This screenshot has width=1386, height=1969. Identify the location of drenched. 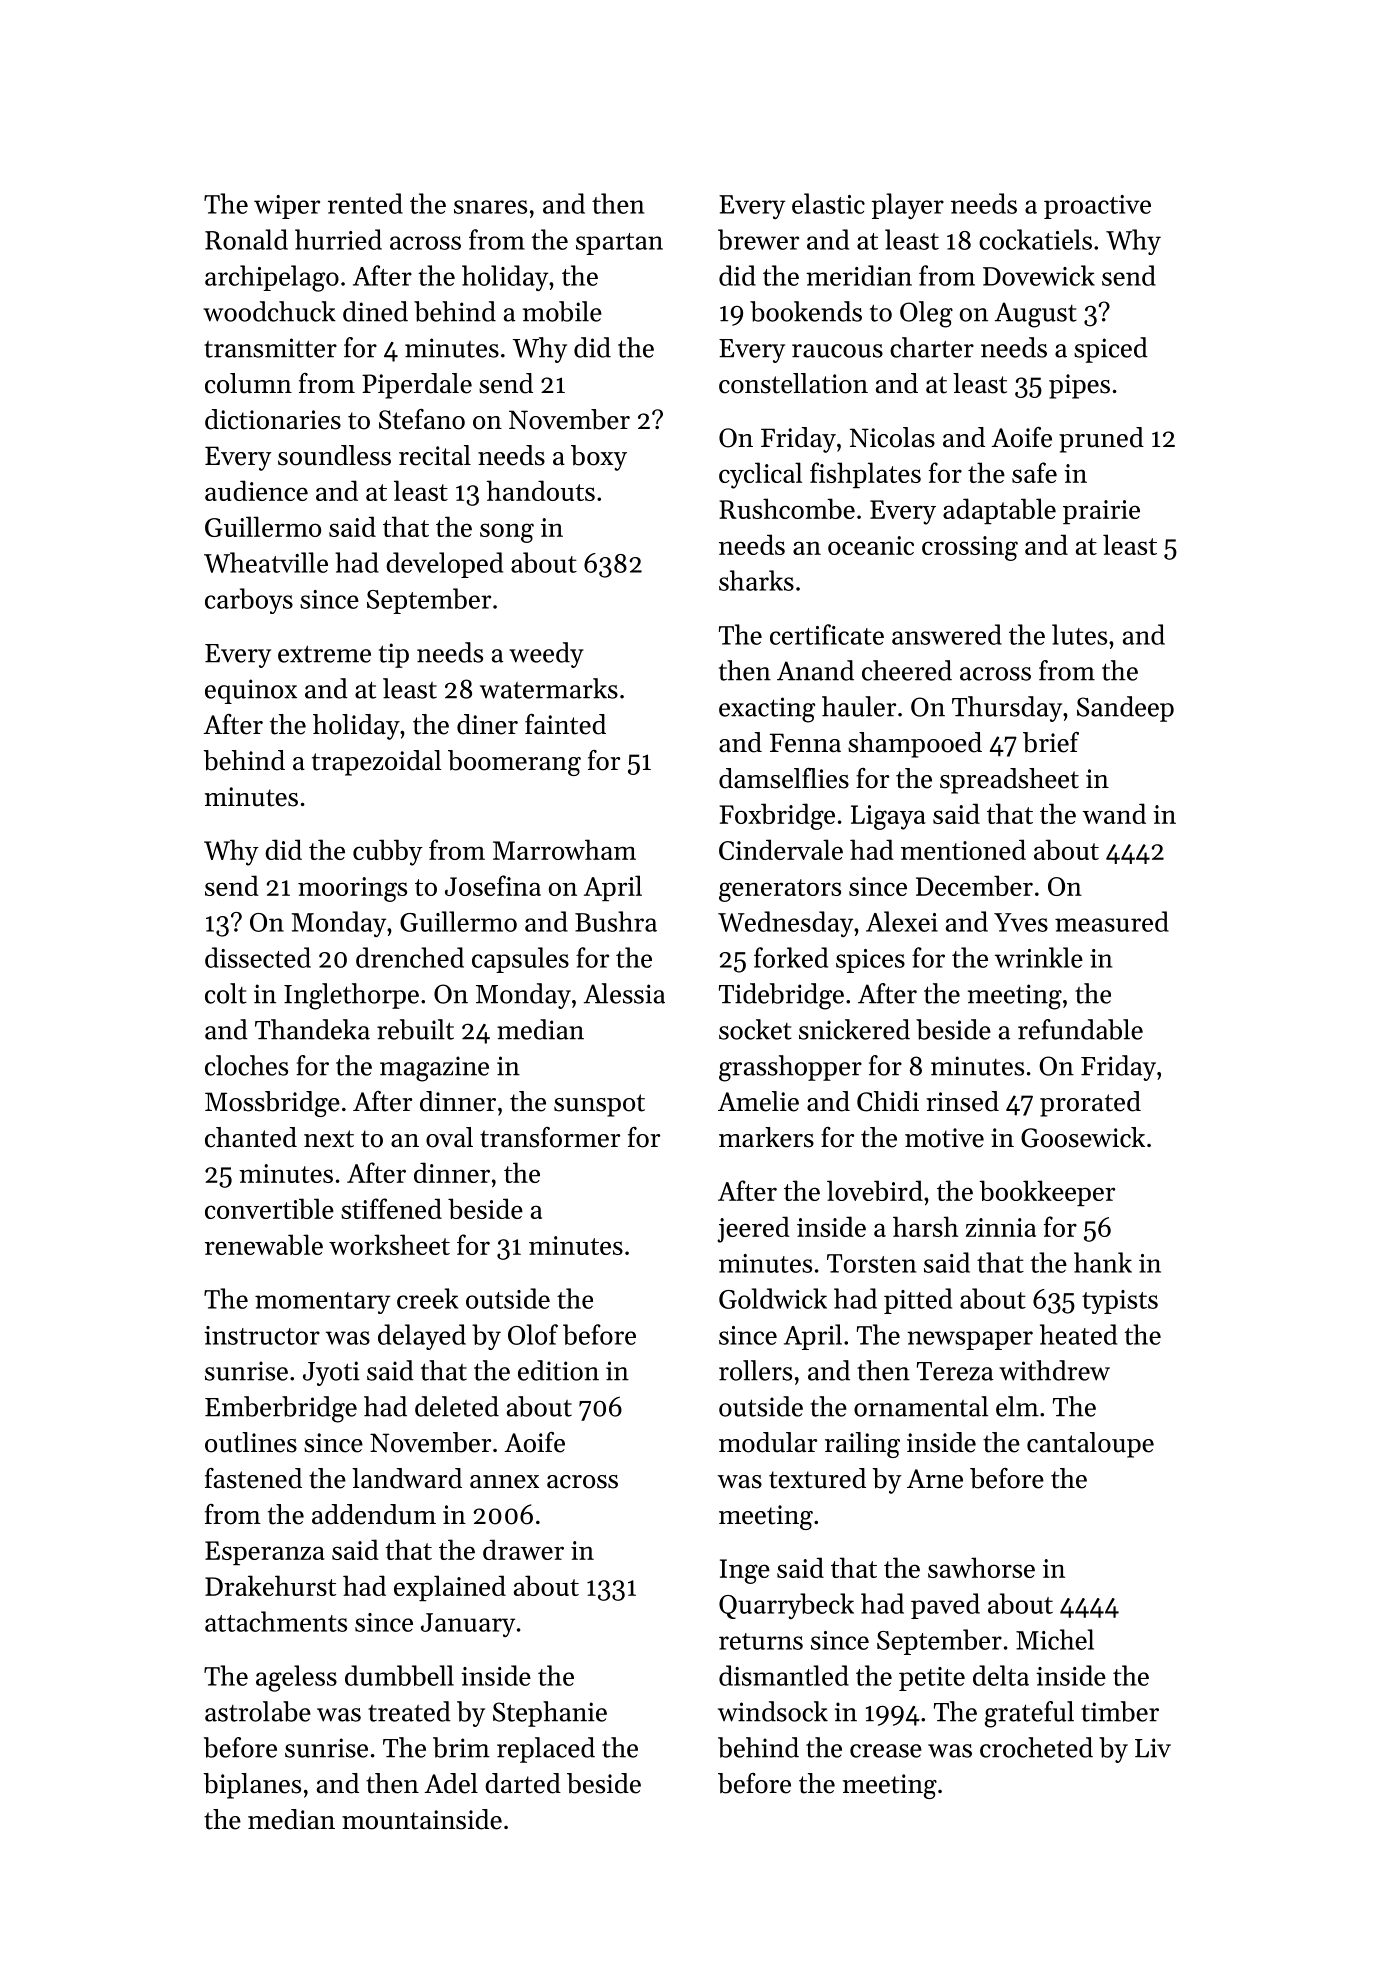
(410, 957).
